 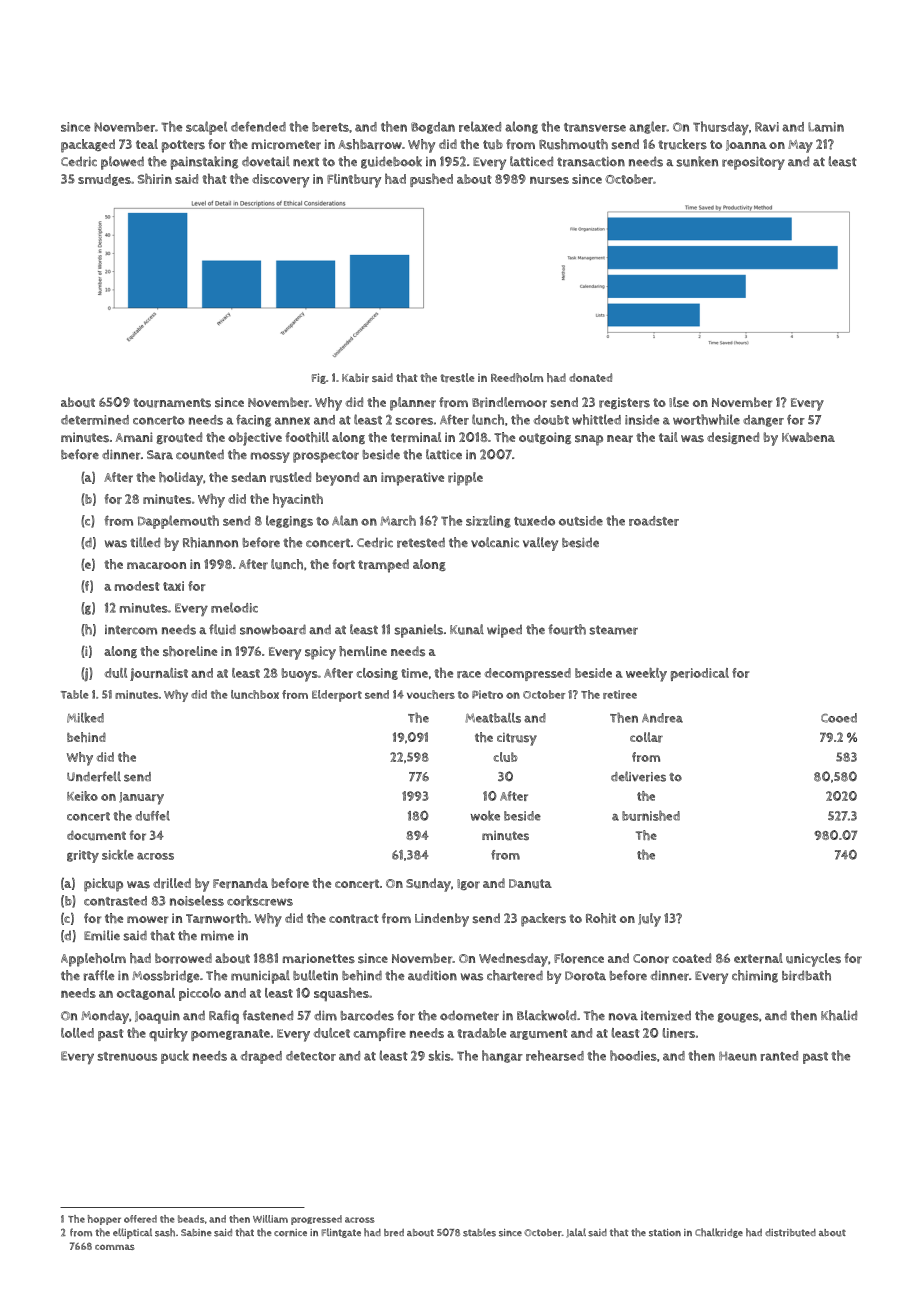 What do you see at coordinates (493, 718) in the document?
I see `Meatballs` at bounding box center [493, 718].
